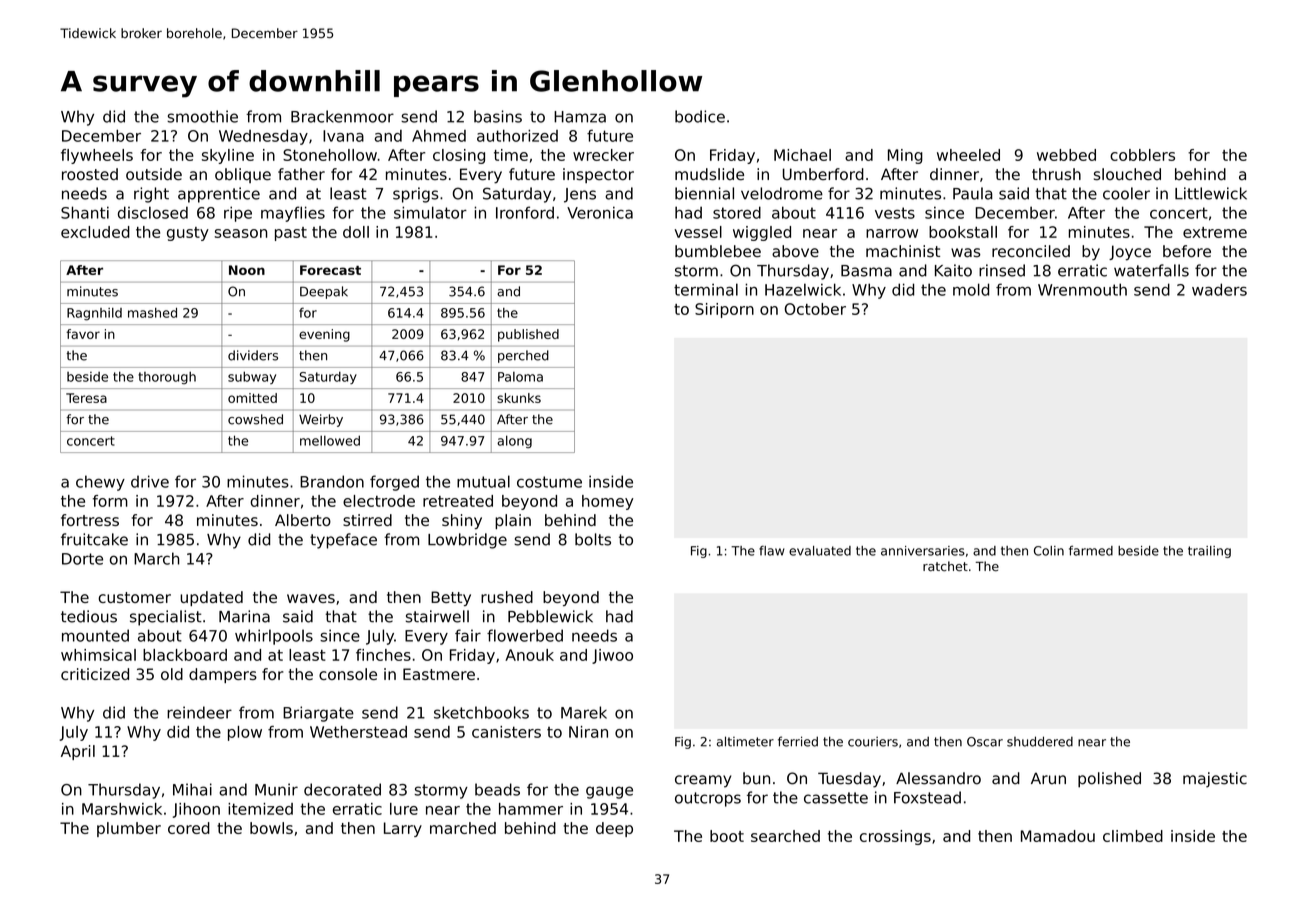 The width and height of the screenshot is (1308, 924). What do you see at coordinates (1133, 836) in the screenshot?
I see `climbed` at bounding box center [1133, 836].
